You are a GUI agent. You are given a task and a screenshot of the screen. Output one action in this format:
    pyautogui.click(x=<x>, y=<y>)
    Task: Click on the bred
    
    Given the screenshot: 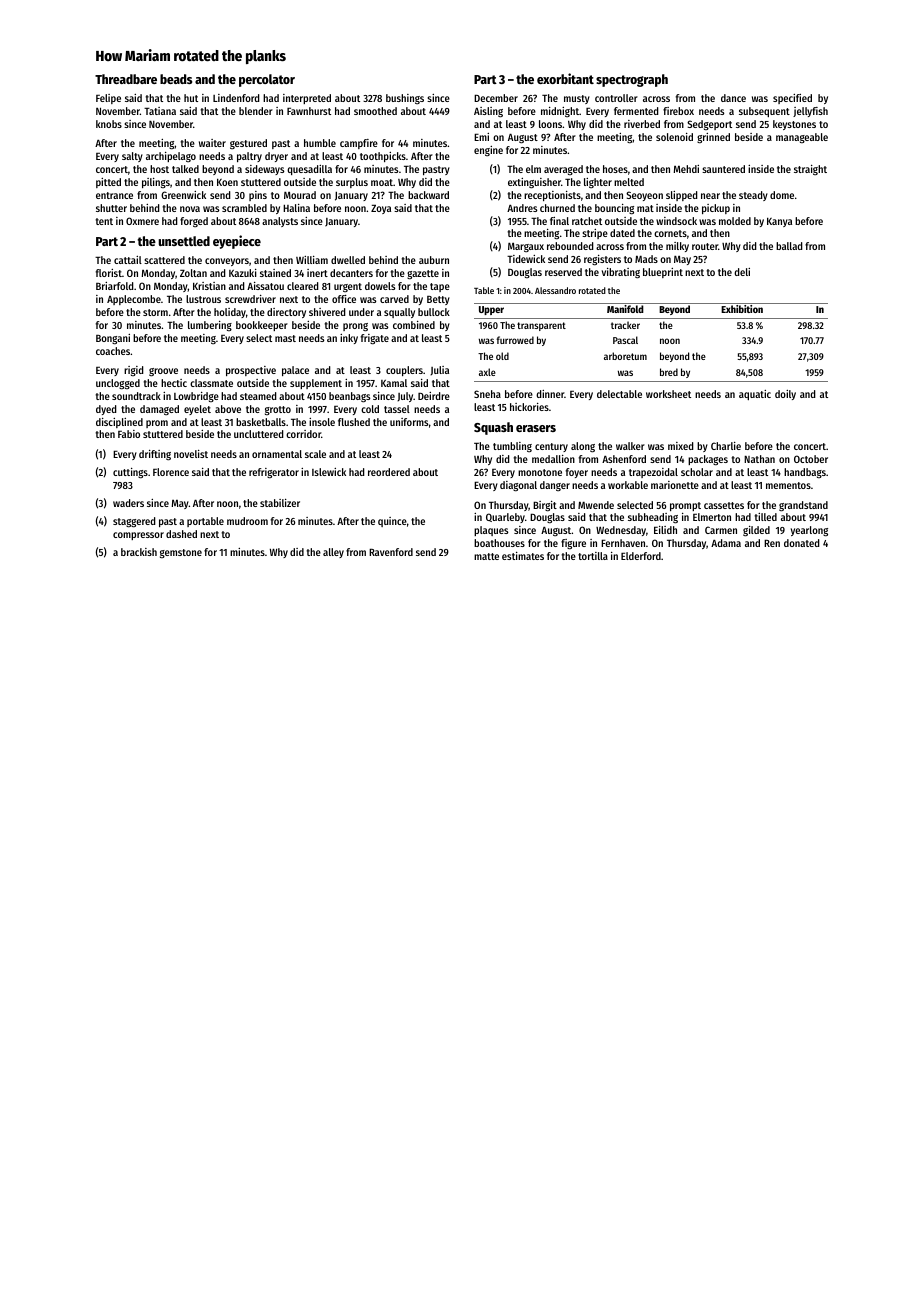 What is the action you would take?
    pyautogui.click(x=669, y=372)
